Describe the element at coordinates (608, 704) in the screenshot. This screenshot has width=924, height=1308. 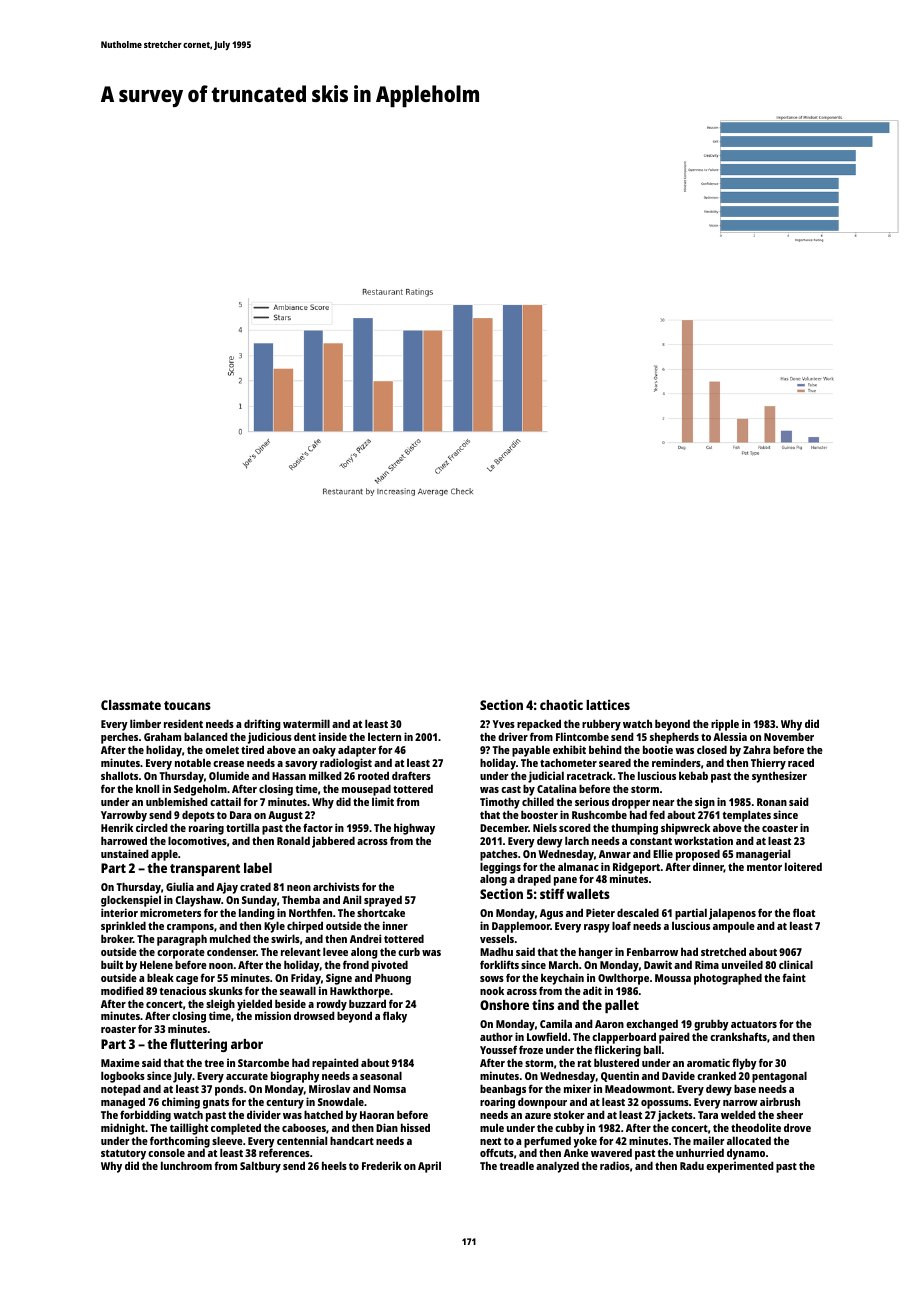
I see `lattices` at that location.
